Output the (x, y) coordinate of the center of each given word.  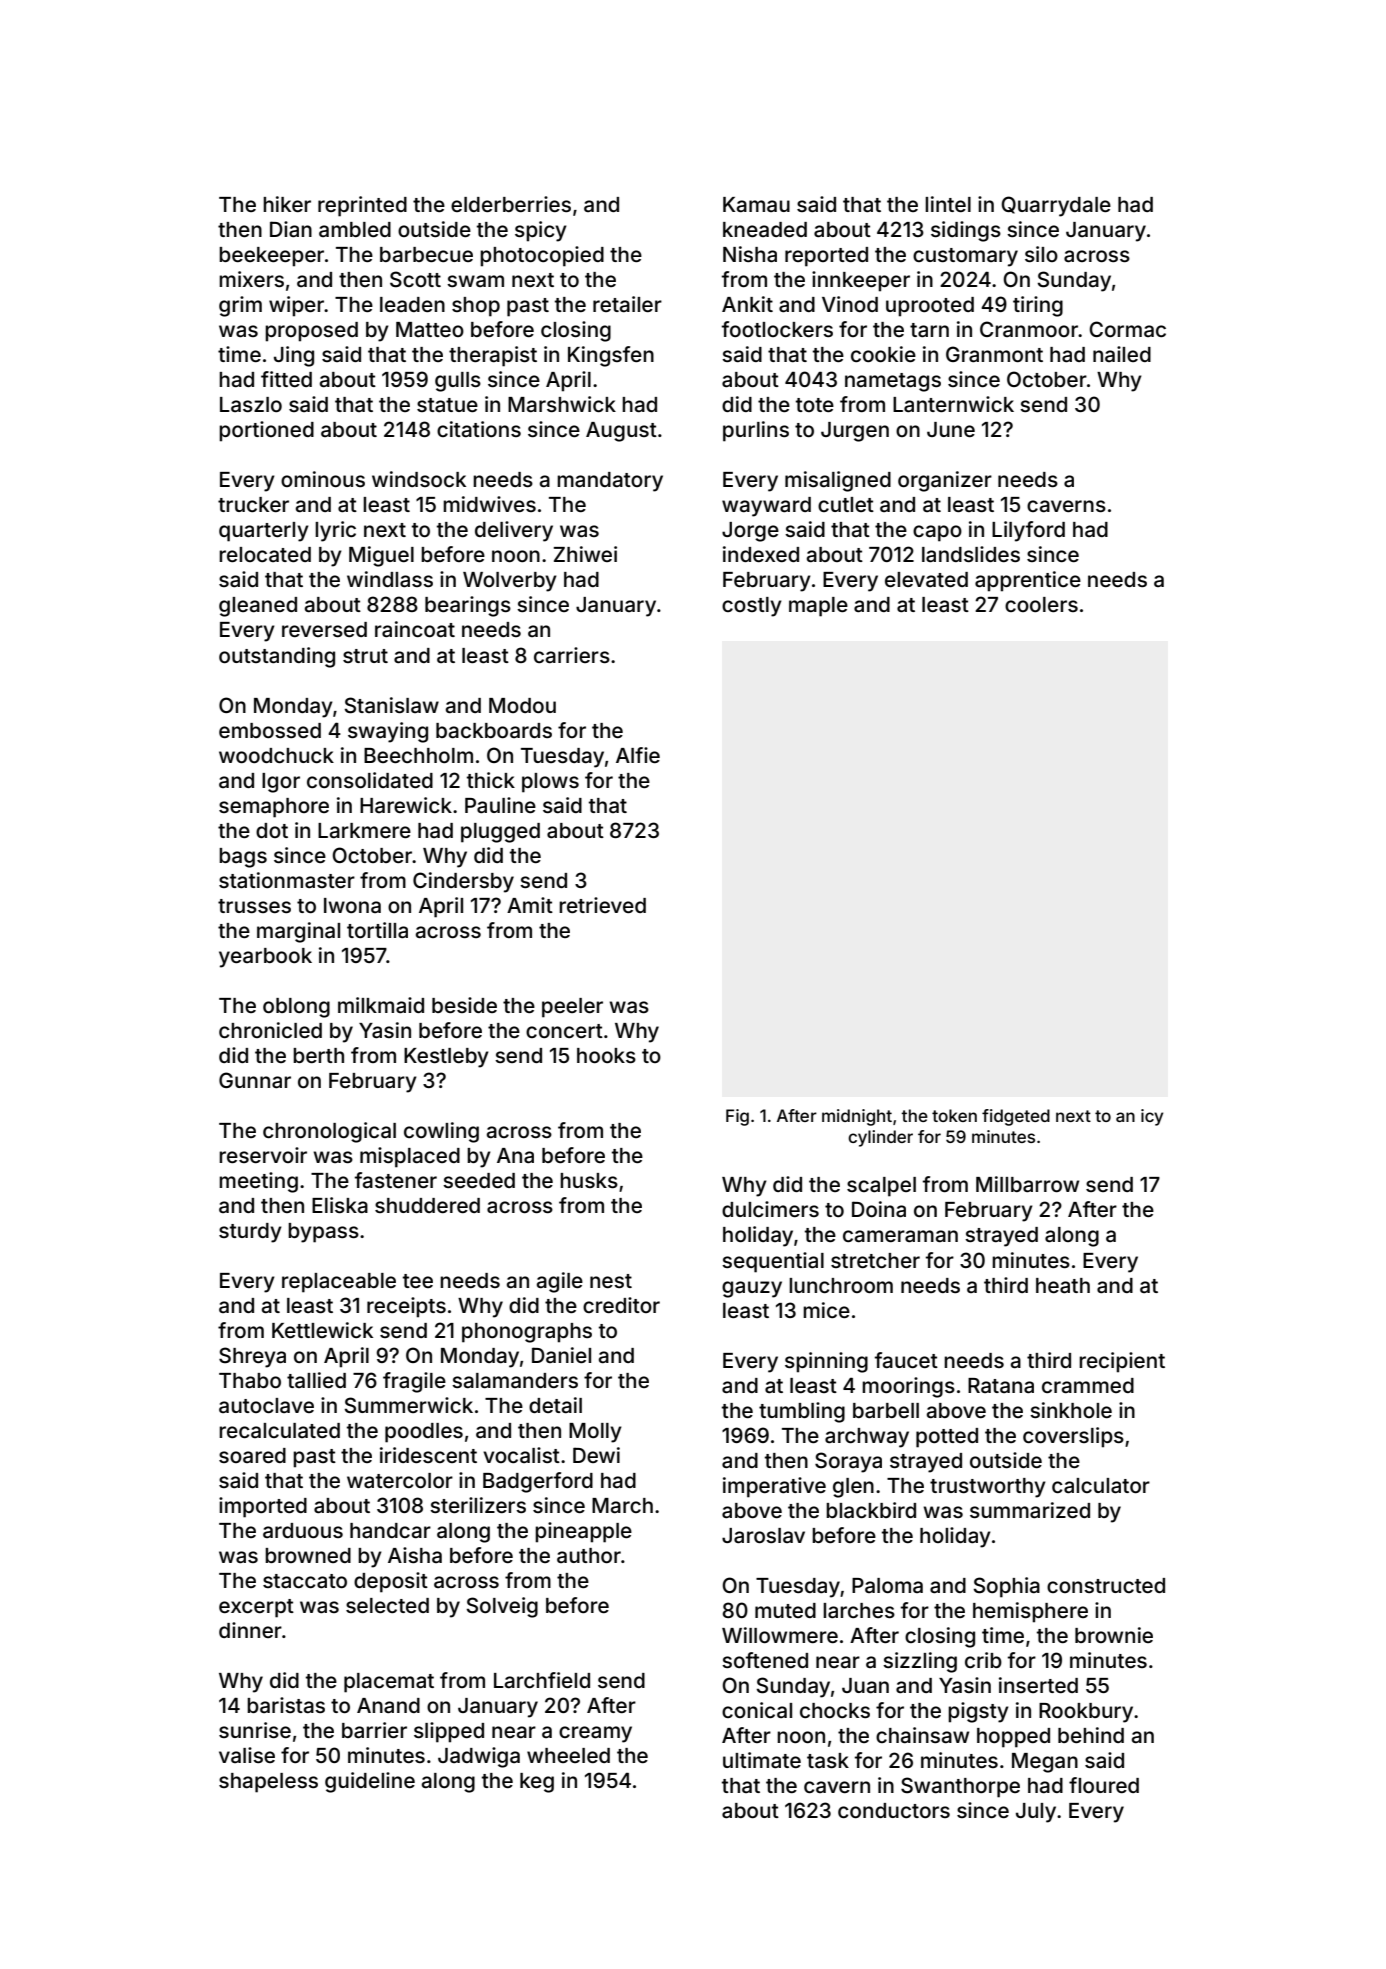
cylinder (880, 1138)
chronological (329, 1132)
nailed (1122, 354)
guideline (370, 1782)
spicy (541, 231)
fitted (286, 379)
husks (589, 1180)
